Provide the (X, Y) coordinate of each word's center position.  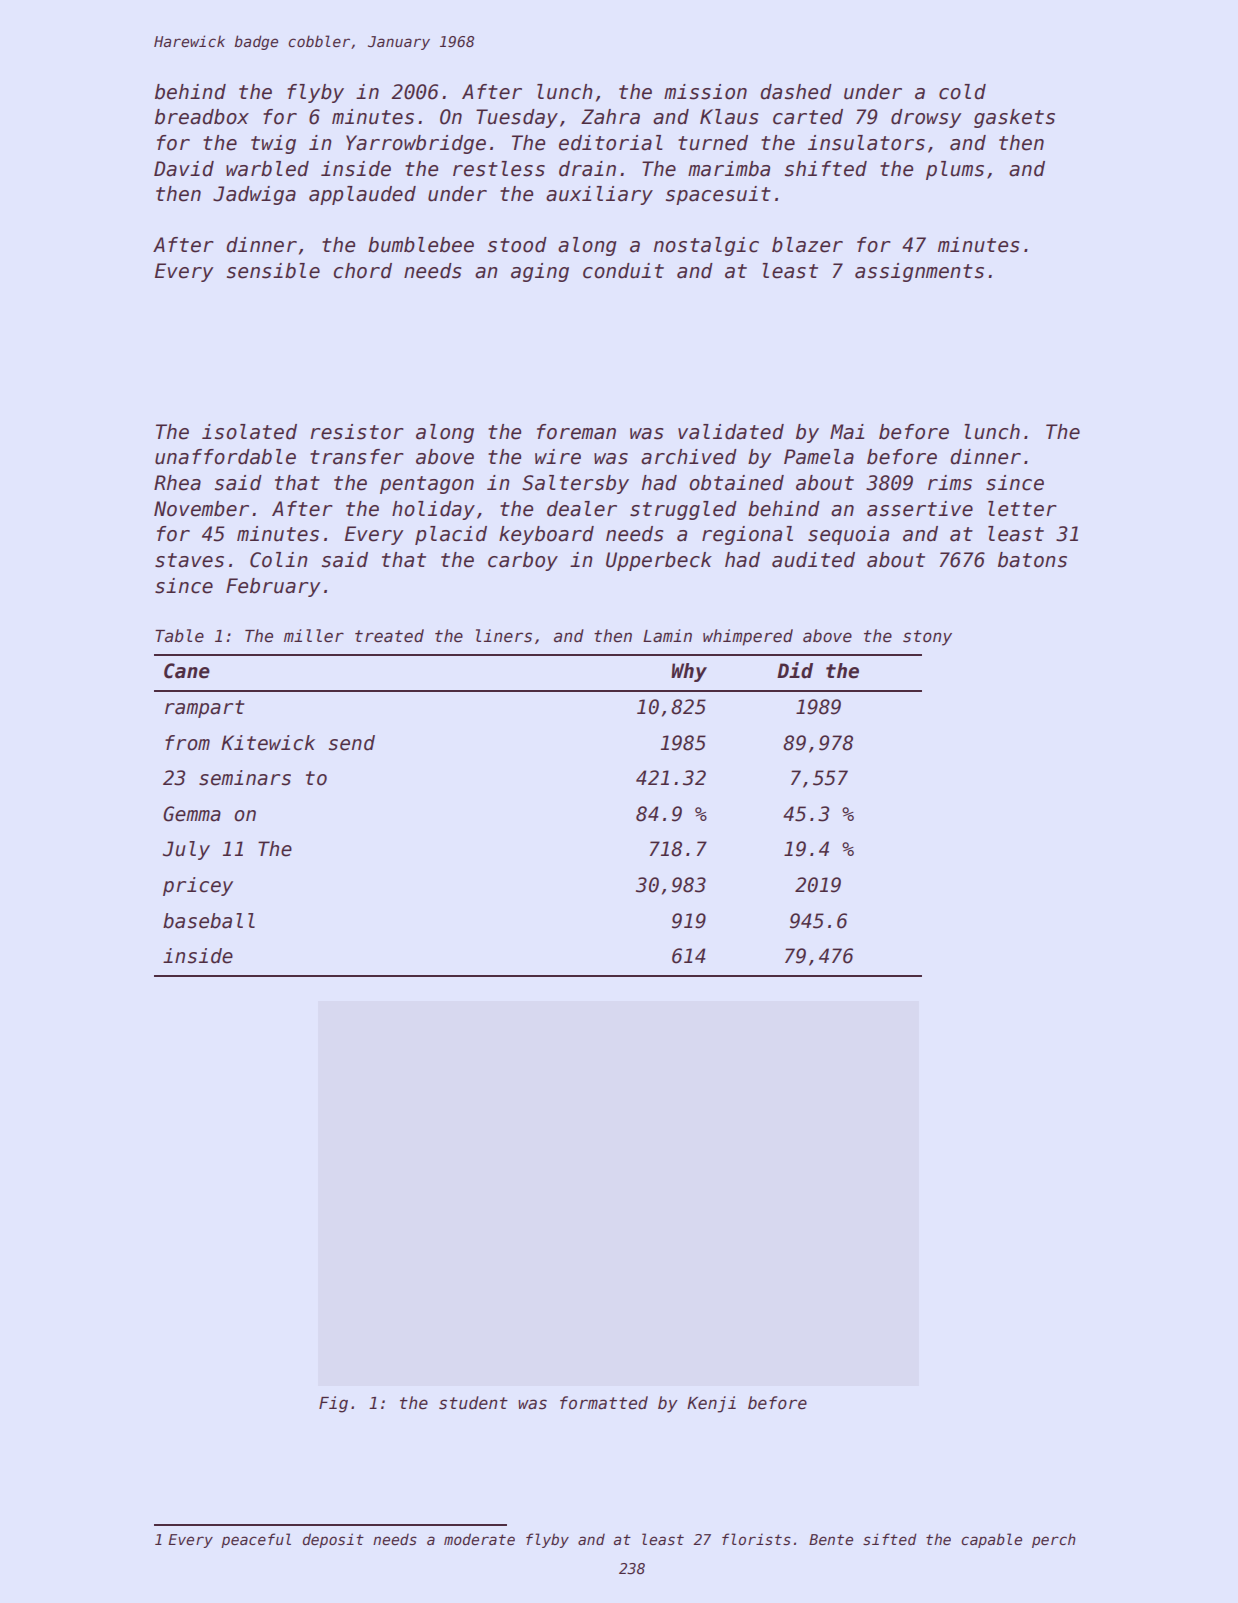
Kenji (711, 1404)
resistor (357, 432)
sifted (890, 1539)
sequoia (848, 535)
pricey (198, 886)
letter (1022, 509)
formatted (604, 1403)
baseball (209, 921)
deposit (333, 1540)
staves (189, 560)
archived (689, 457)
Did (795, 670)
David (184, 169)
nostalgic (706, 246)
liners (504, 636)
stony (927, 638)
